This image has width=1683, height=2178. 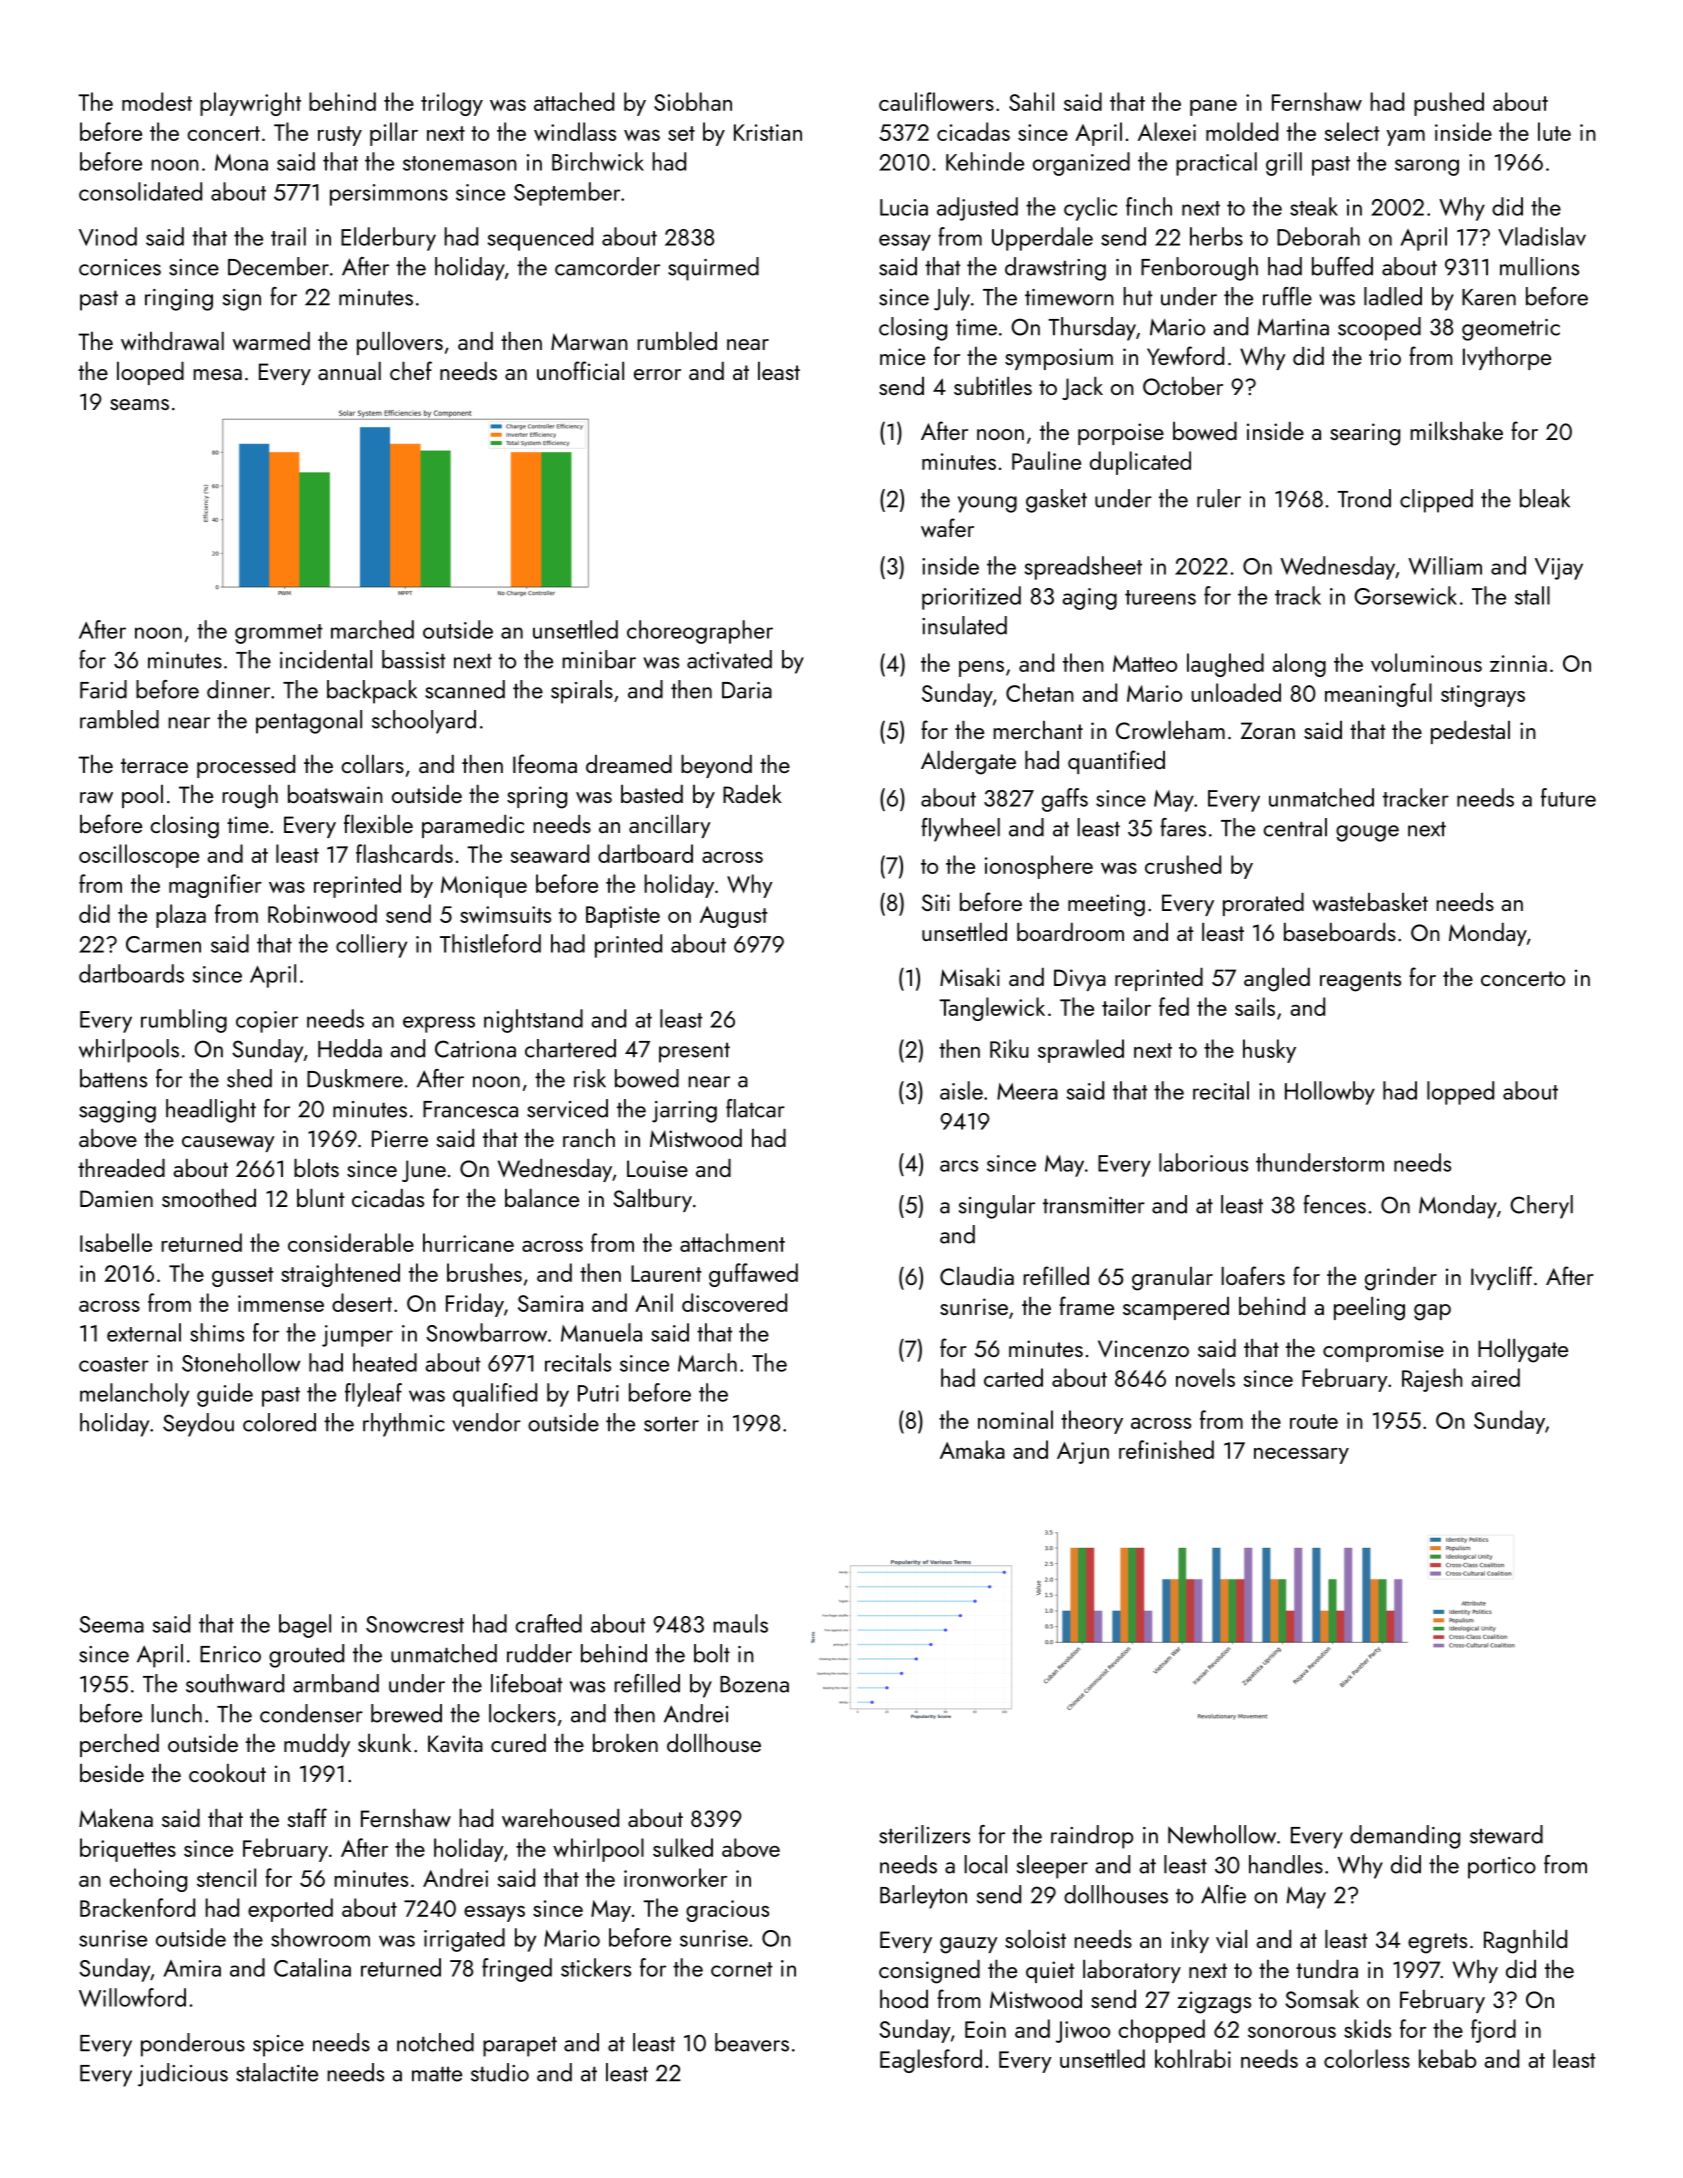 What do you see at coordinates (128, 1850) in the image?
I see `briquettes` at bounding box center [128, 1850].
